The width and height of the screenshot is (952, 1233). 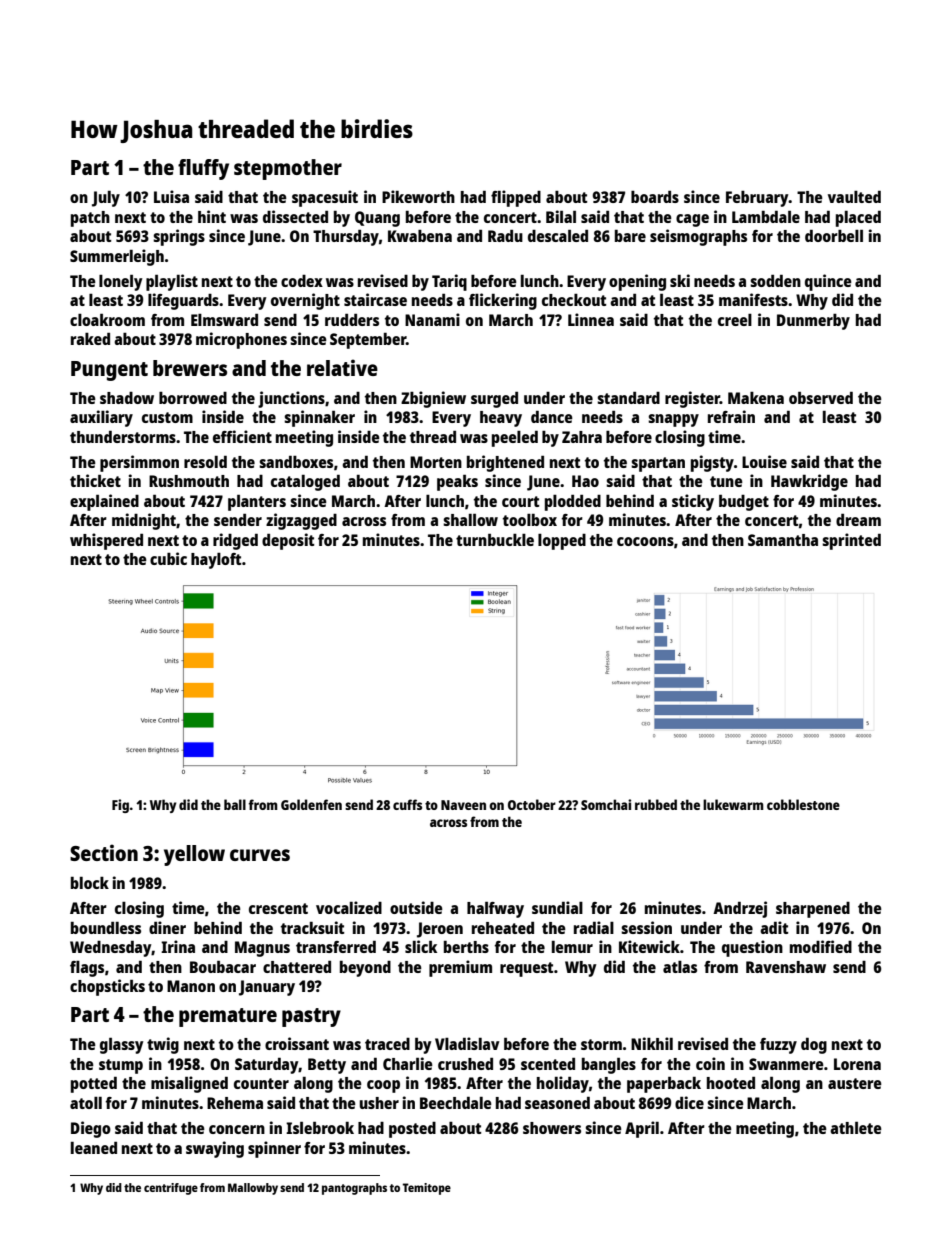 What do you see at coordinates (821, 397) in the screenshot?
I see `observed` at bounding box center [821, 397].
